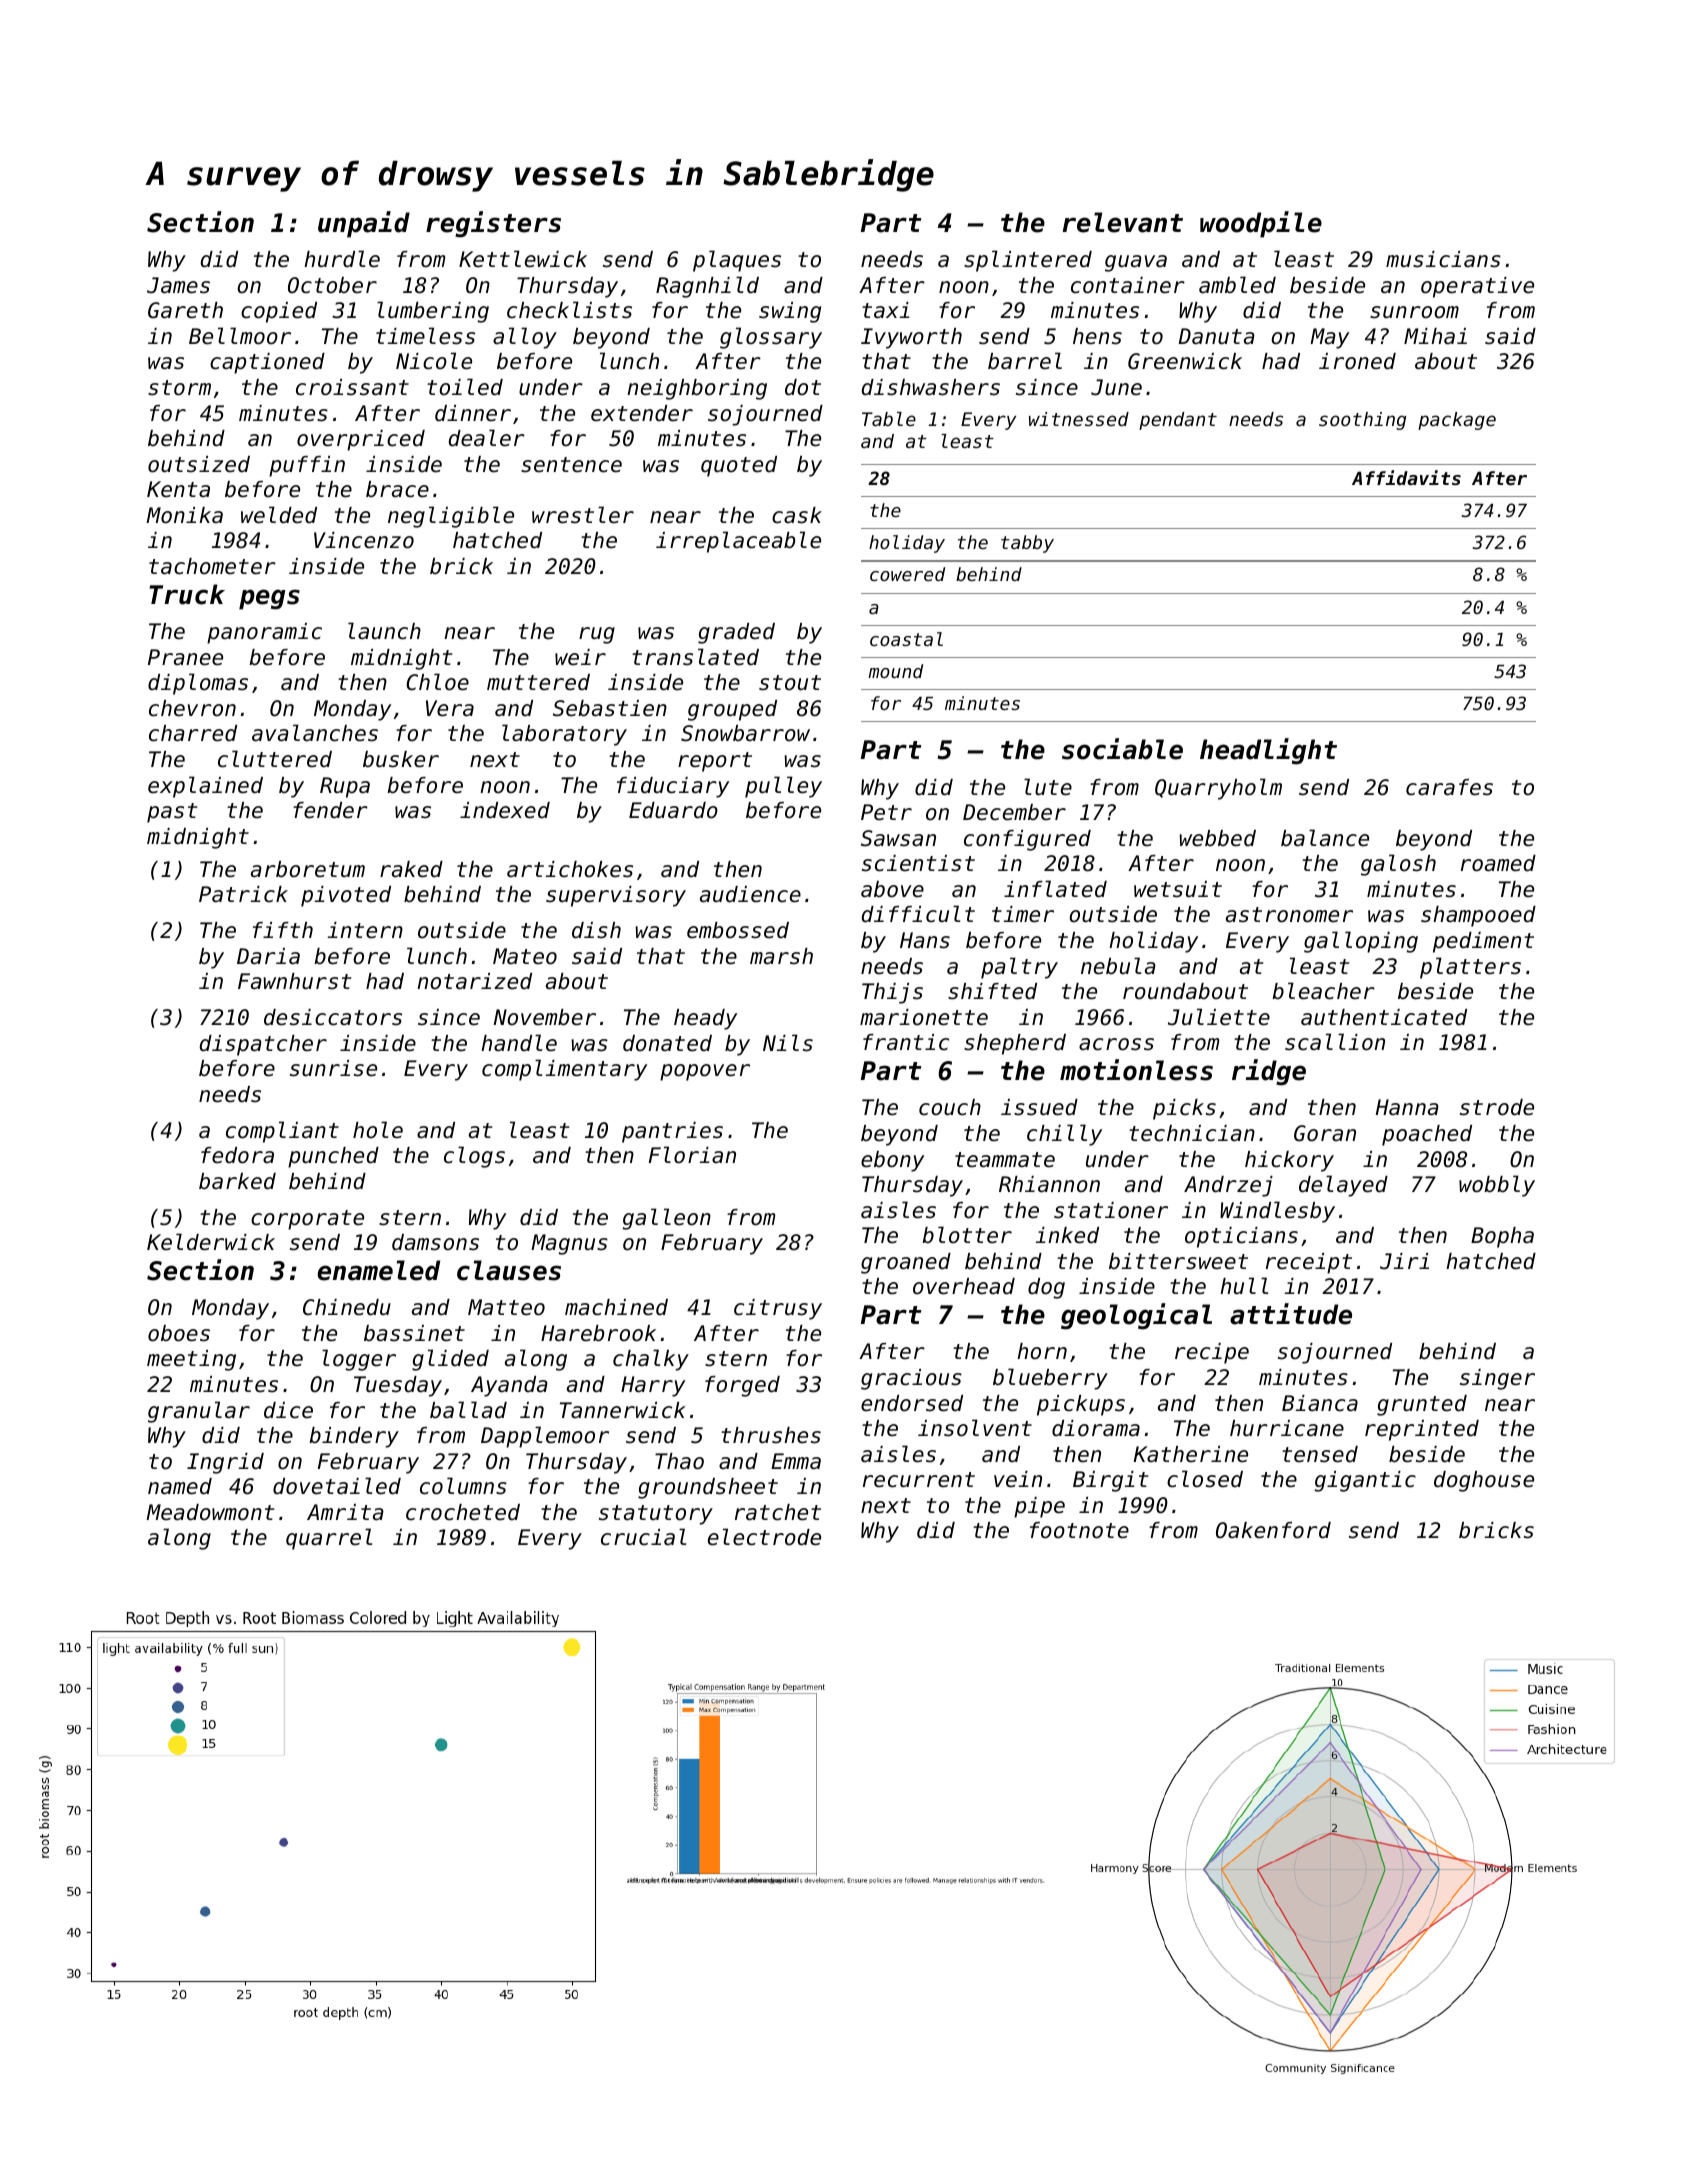  Describe the element at coordinates (212, 566) in the screenshot. I see `tachometer` at that location.
